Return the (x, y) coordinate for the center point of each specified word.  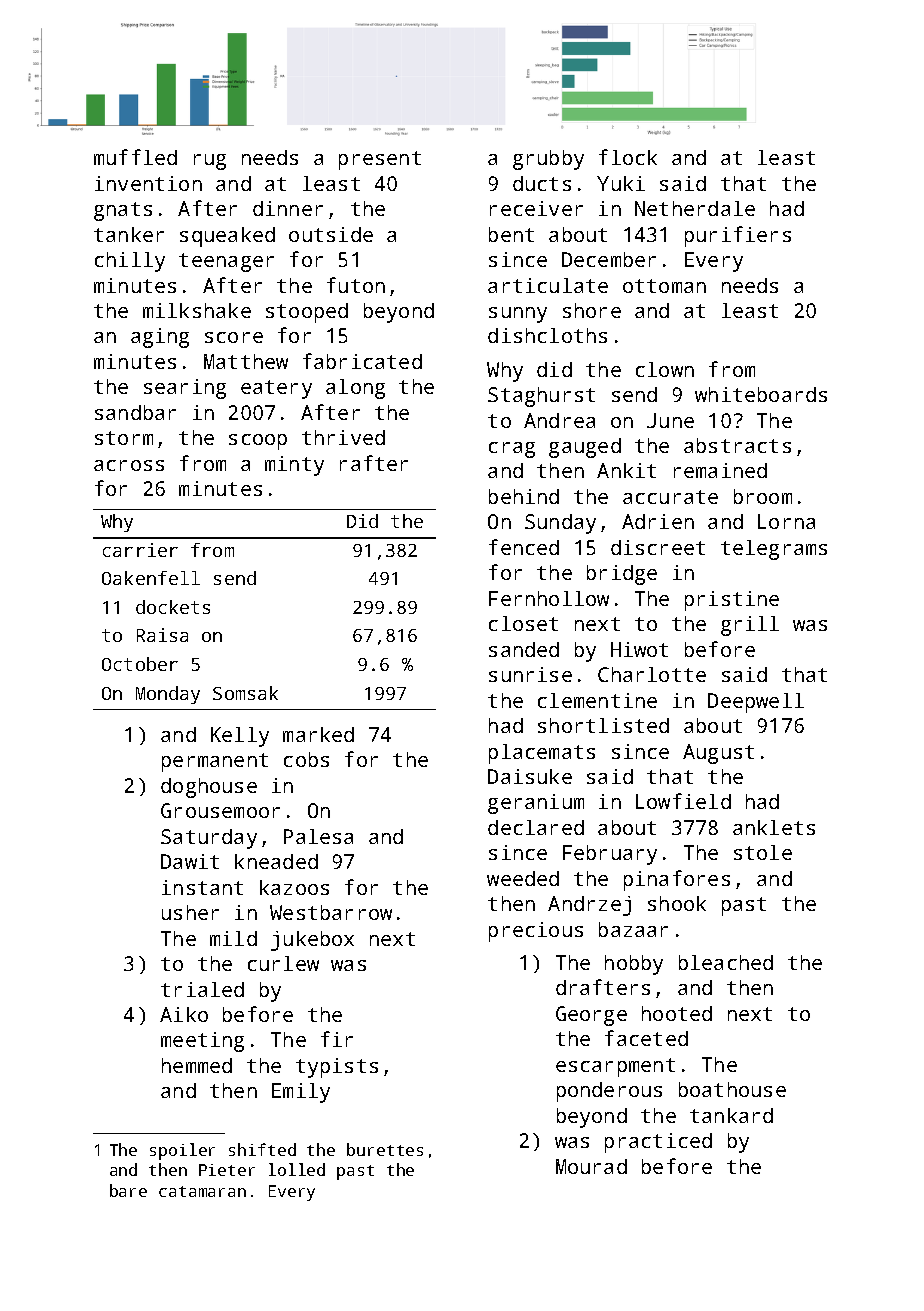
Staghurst (541, 397)
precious (536, 932)
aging (160, 338)
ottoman (664, 286)
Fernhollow (549, 598)
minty (294, 466)
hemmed (197, 1065)
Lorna (786, 521)
